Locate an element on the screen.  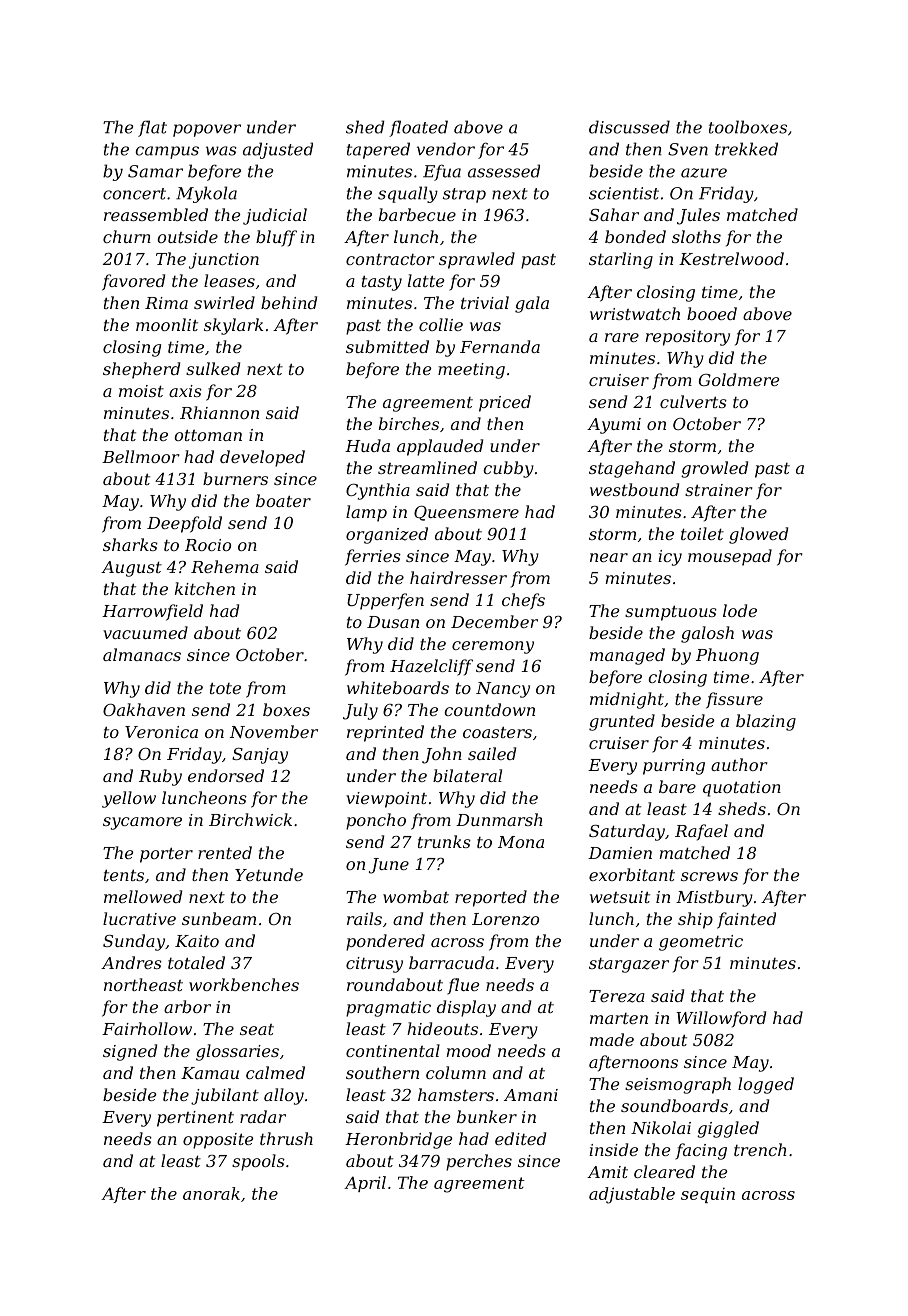
April is located at coordinates (365, 1184).
